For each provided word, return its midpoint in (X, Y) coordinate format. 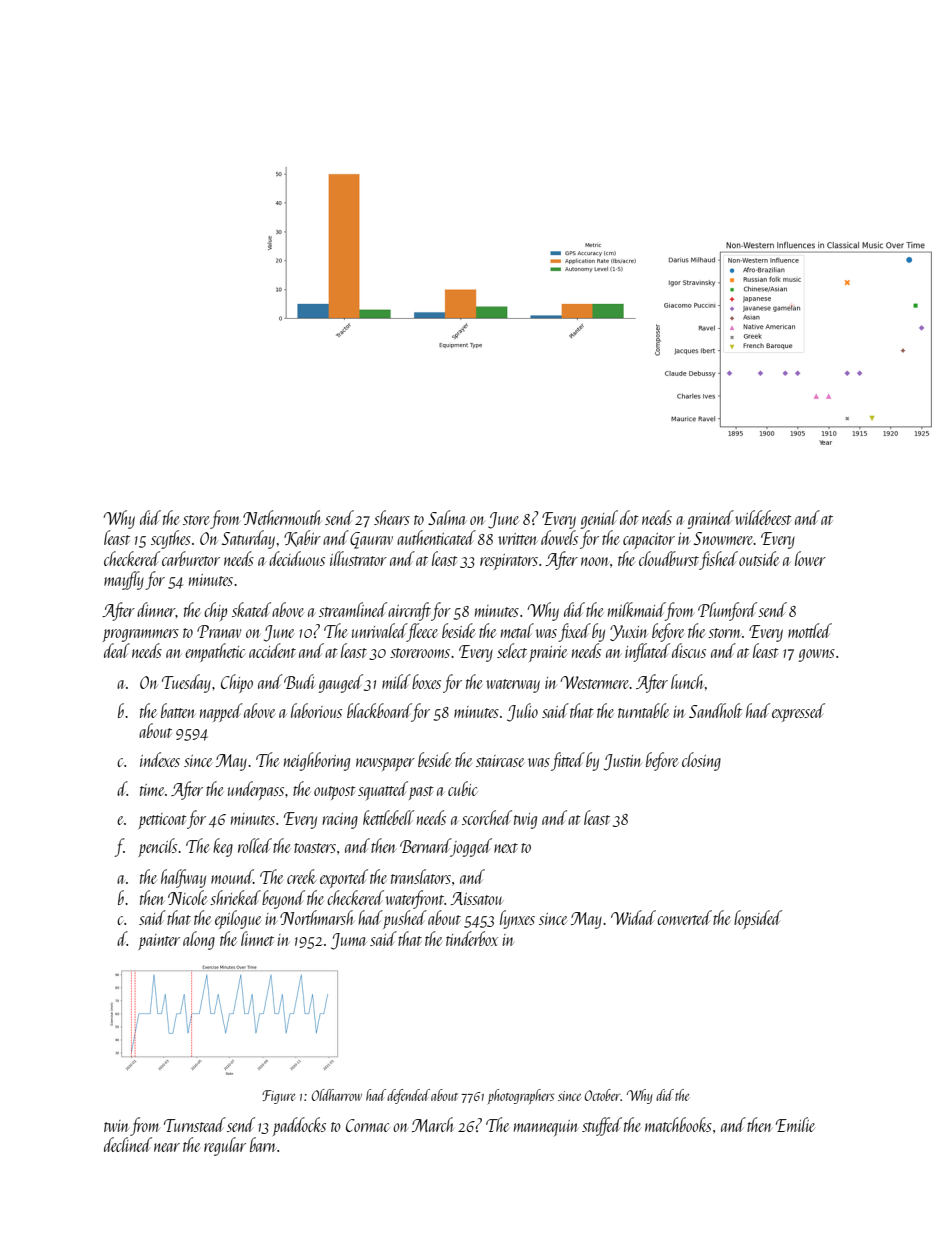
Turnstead (195, 1124)
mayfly (124, 580)
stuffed (602, 1126)
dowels (559, 537)
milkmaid (636, 609)
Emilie (795, 1124)
